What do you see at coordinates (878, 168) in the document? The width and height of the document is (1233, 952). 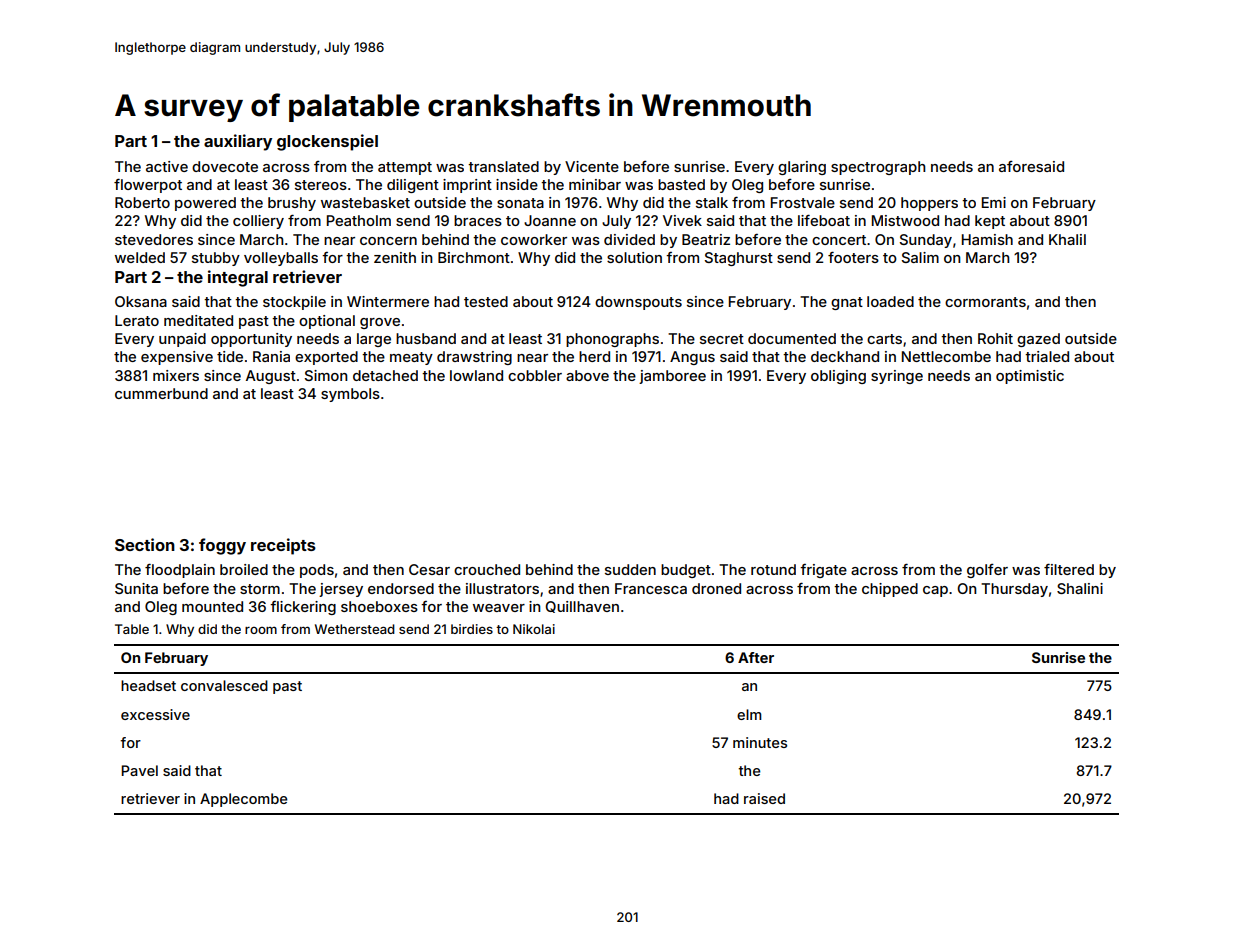 I see `spectrograph` at bounding box center [878, 168].
